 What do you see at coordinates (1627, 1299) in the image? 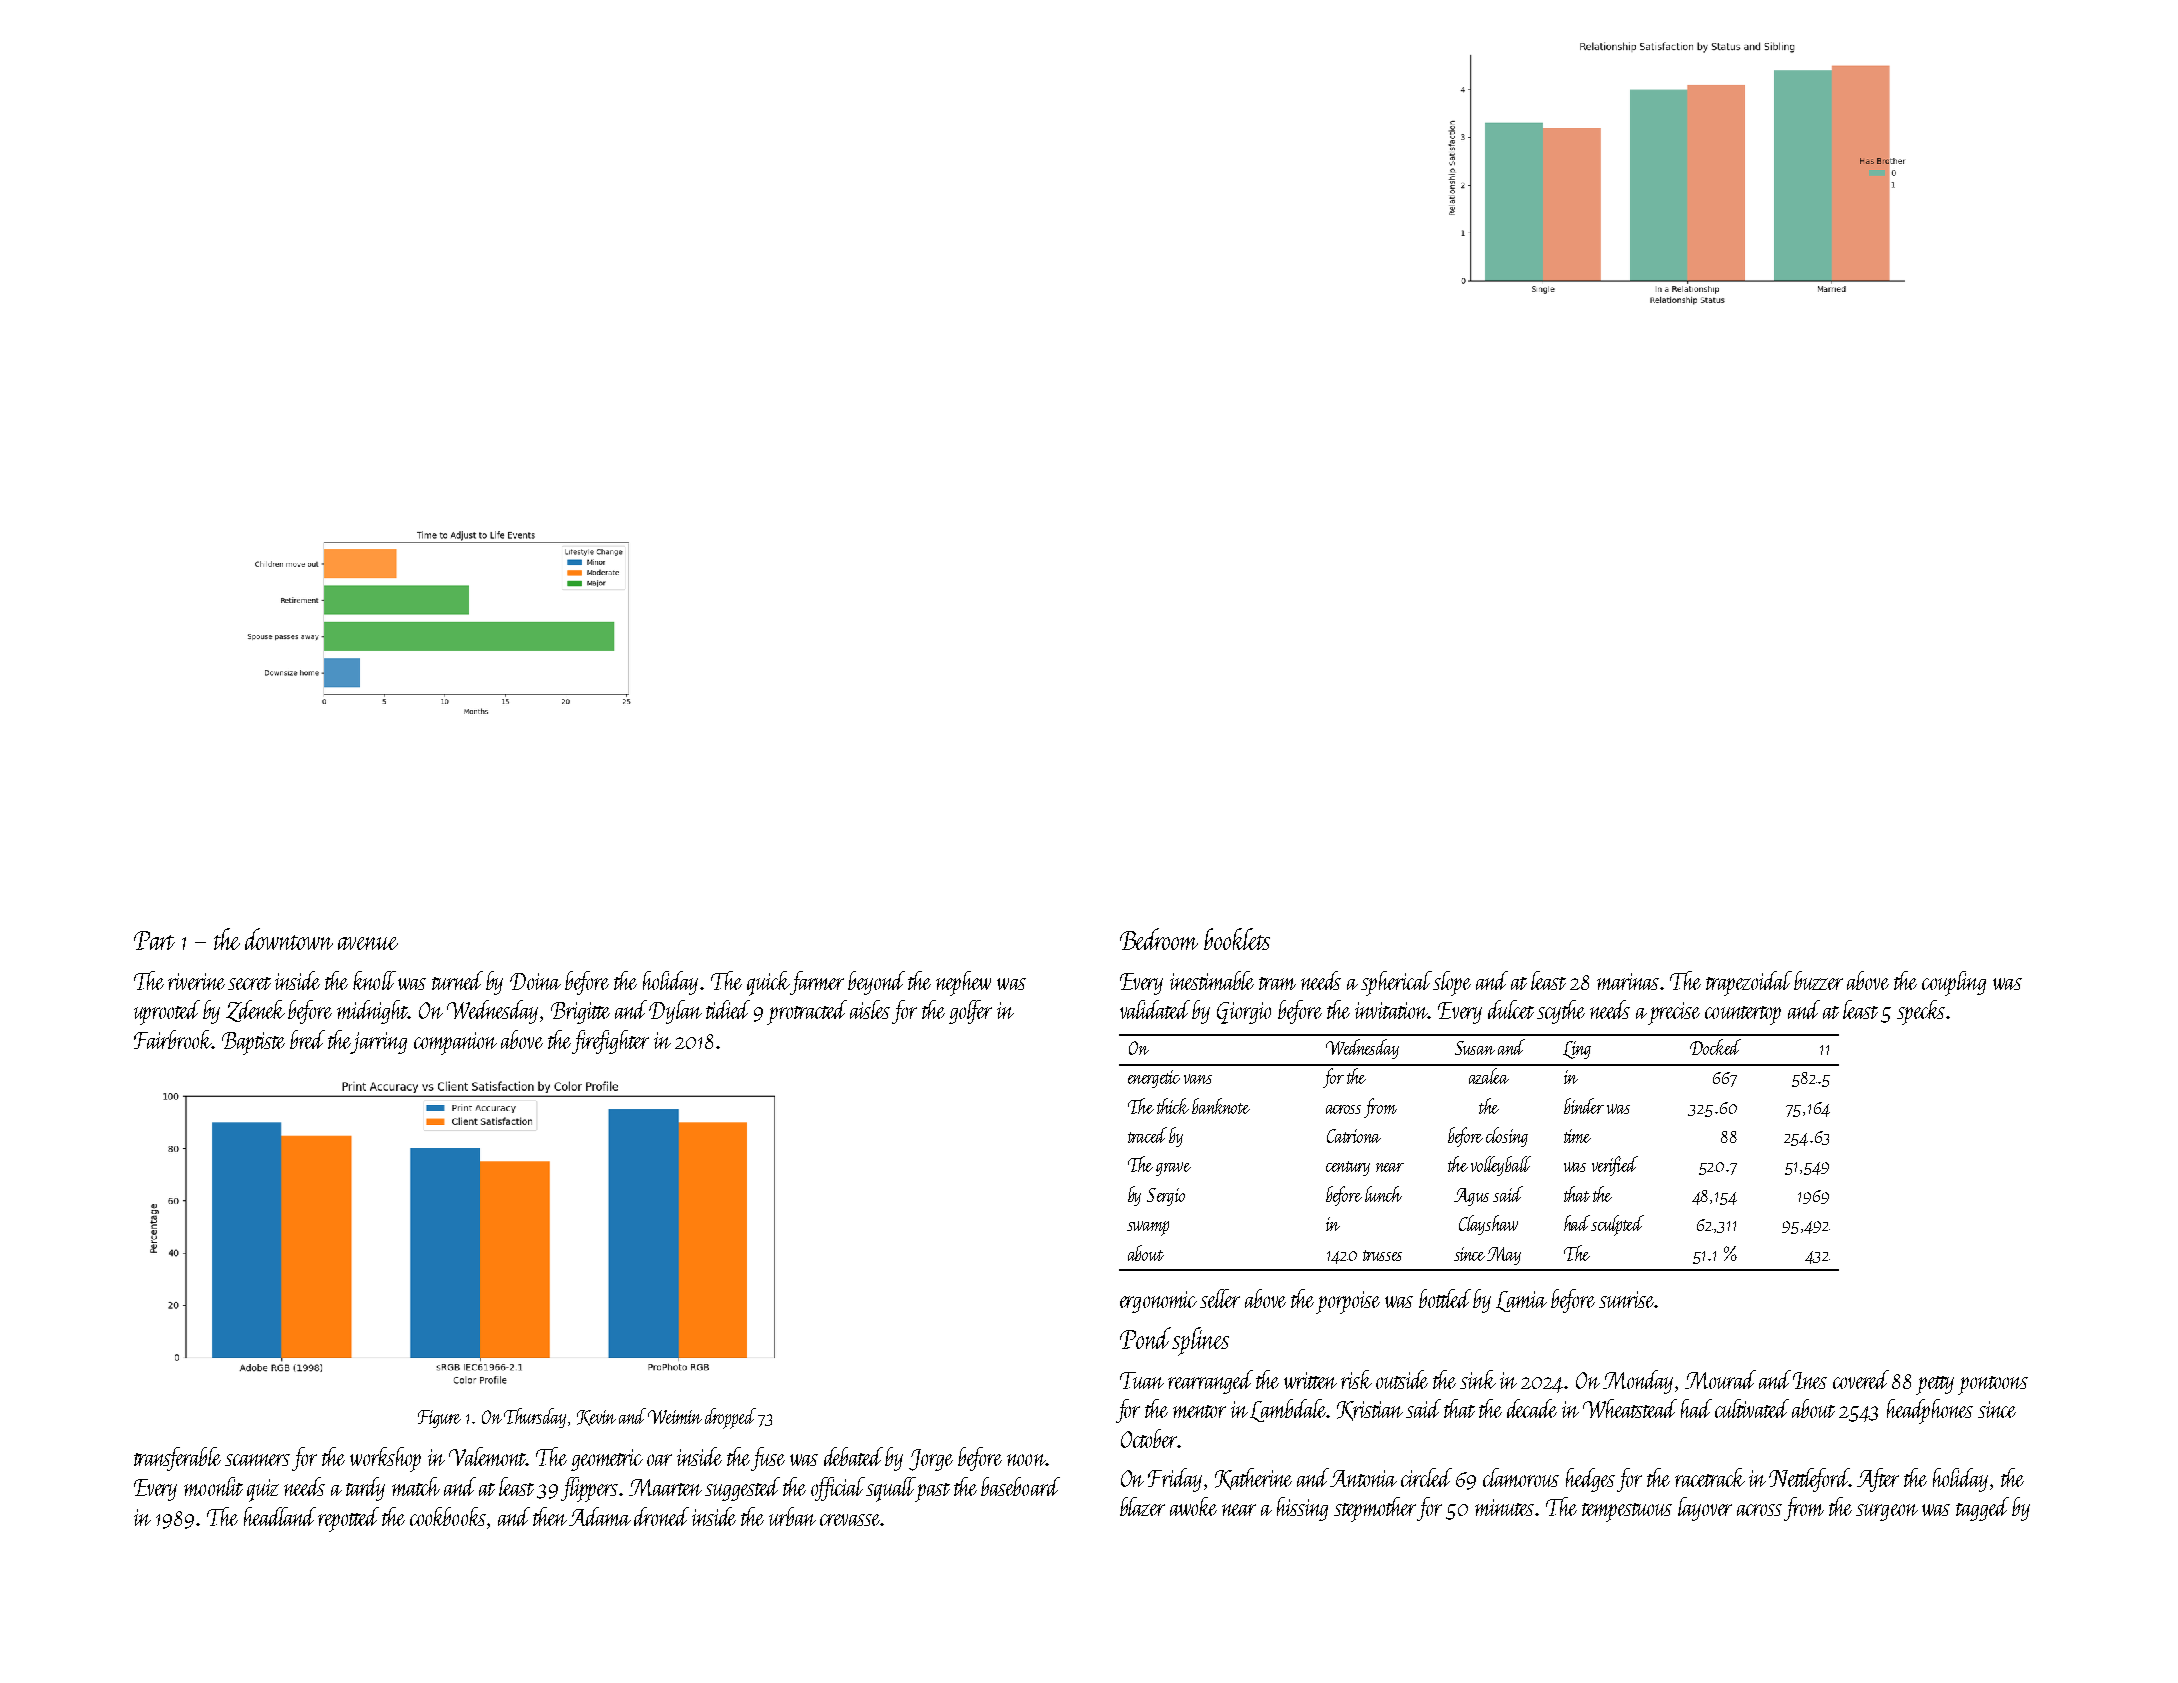
I see `sunrise` at bounding box center [1627, 1299].
